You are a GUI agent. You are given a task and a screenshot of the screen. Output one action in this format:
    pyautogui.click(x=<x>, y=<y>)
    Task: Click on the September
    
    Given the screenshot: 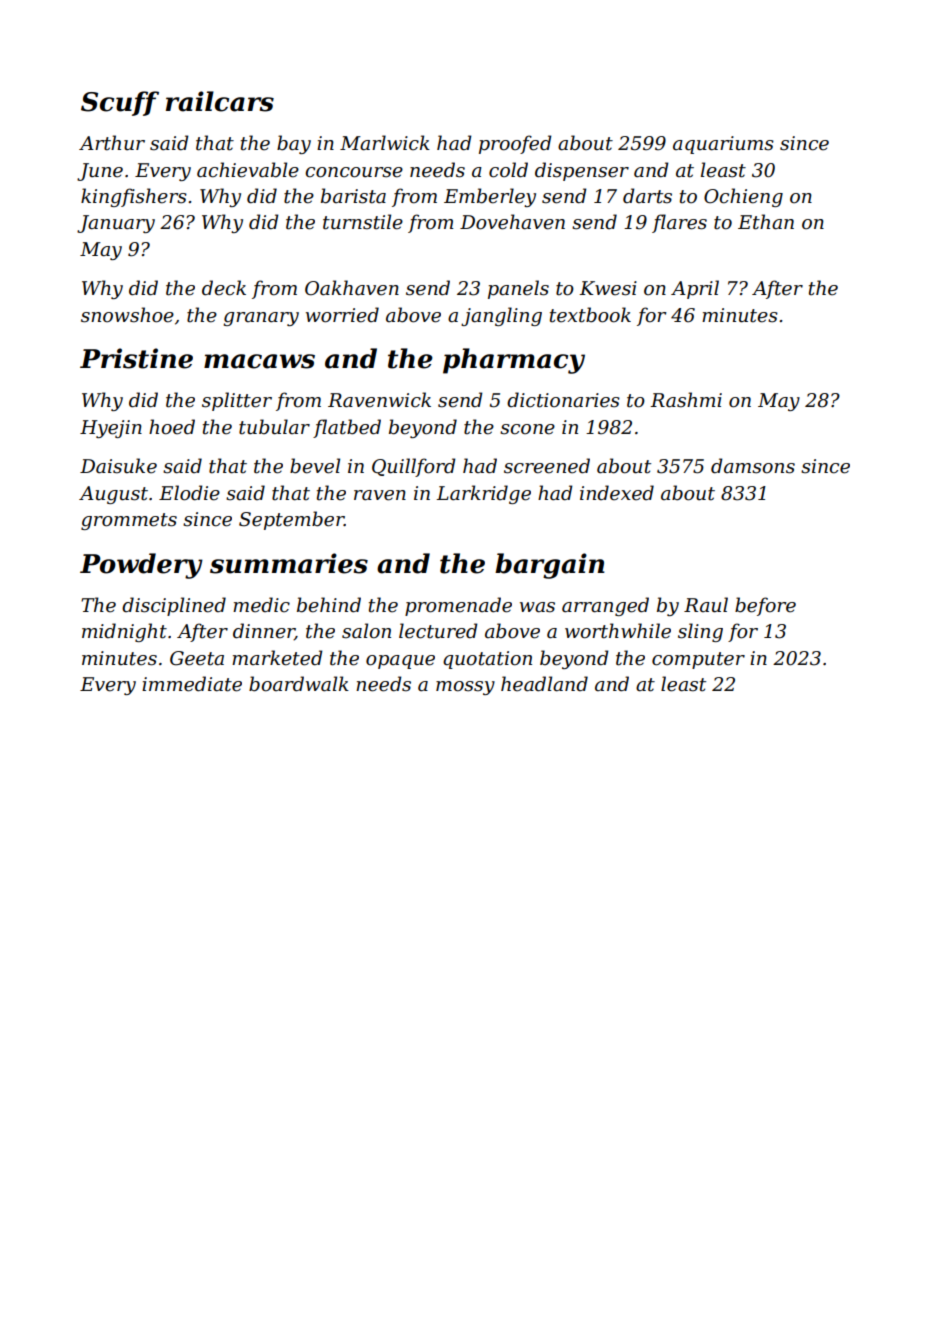 What is the action you would take?
    pyautogui.click(x=291, y=520)
